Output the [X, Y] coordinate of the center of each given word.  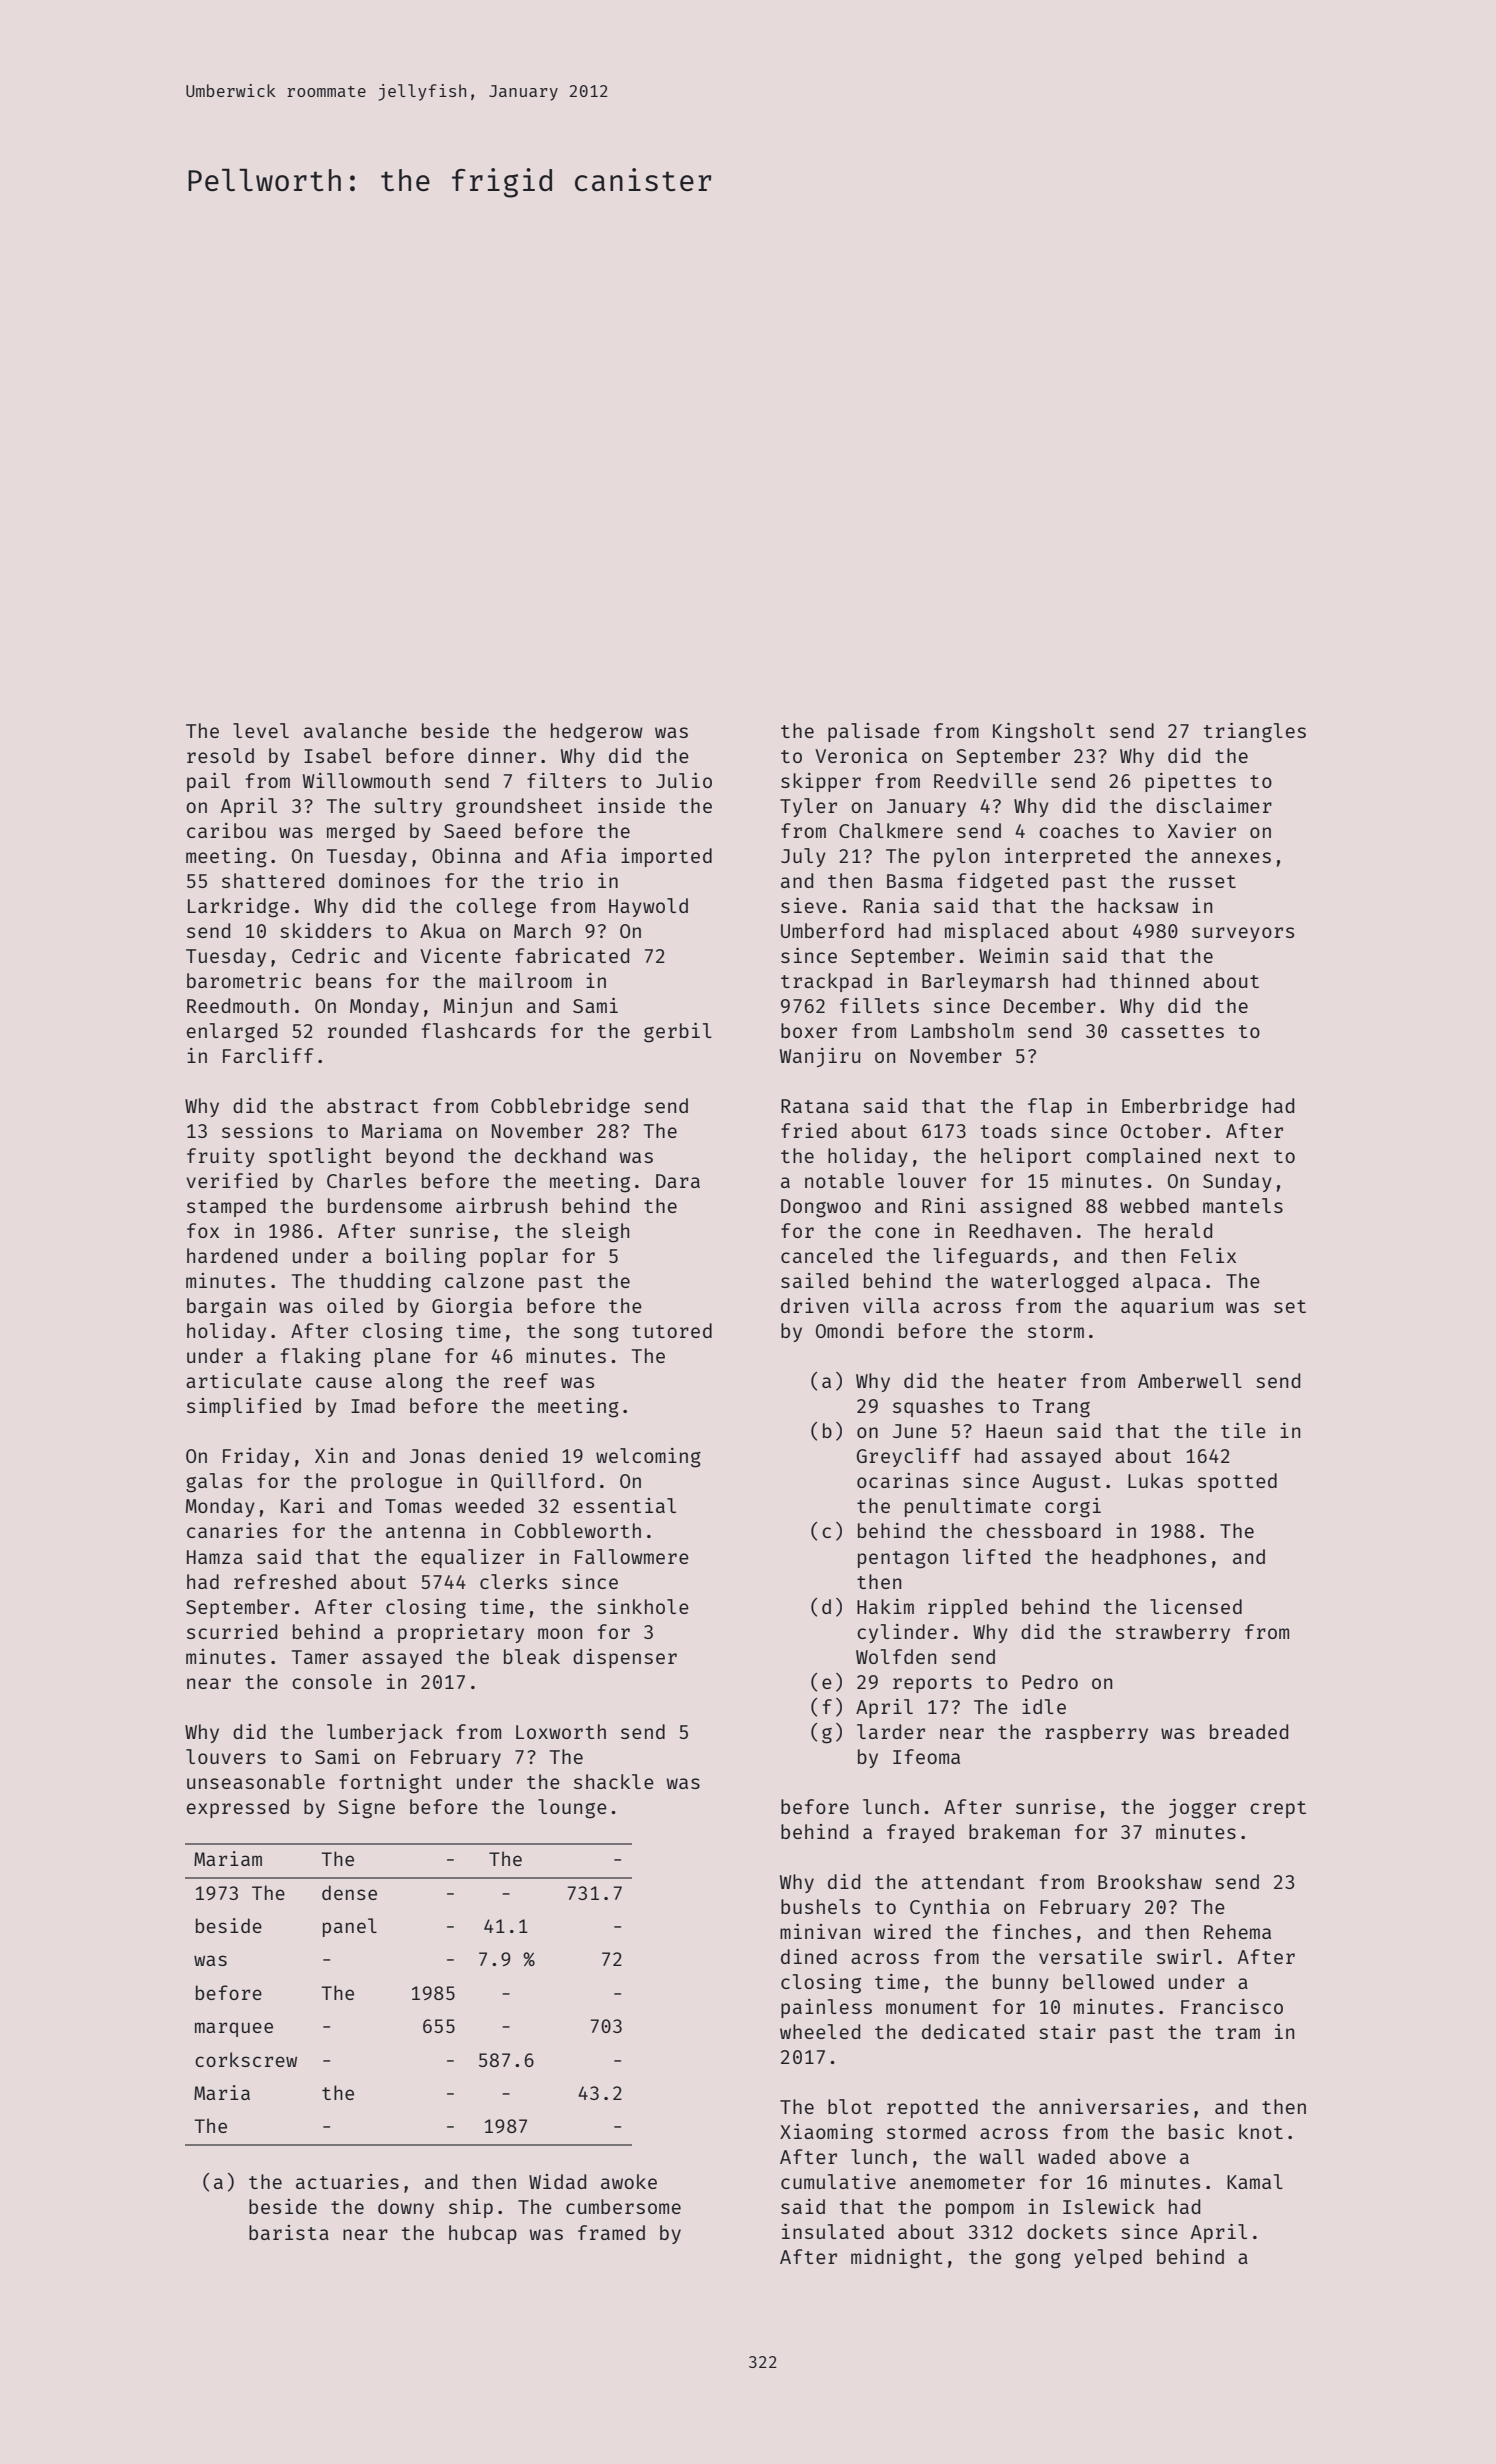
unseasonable [256, 1781]
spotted [1237, 1482]
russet [1202, 881]
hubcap [483, 2234]
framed [611, 2232]
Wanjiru [820, 1057]
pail [208, 782]
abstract [373, 1105]
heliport [1026, 1157]
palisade [874, 732]
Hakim [885, 1606]
